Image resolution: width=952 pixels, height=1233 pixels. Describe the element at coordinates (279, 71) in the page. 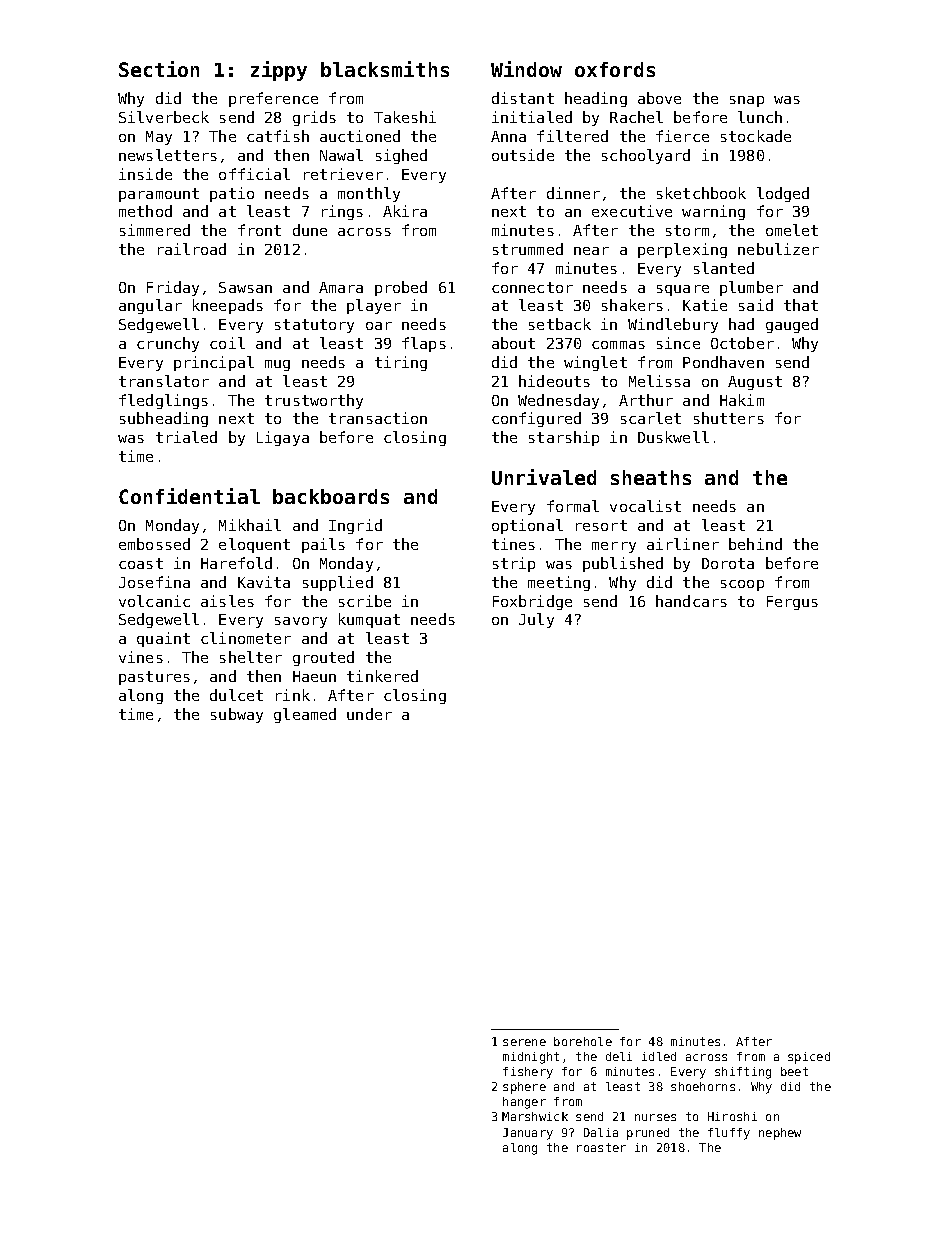

I see `zippy` at that location.
